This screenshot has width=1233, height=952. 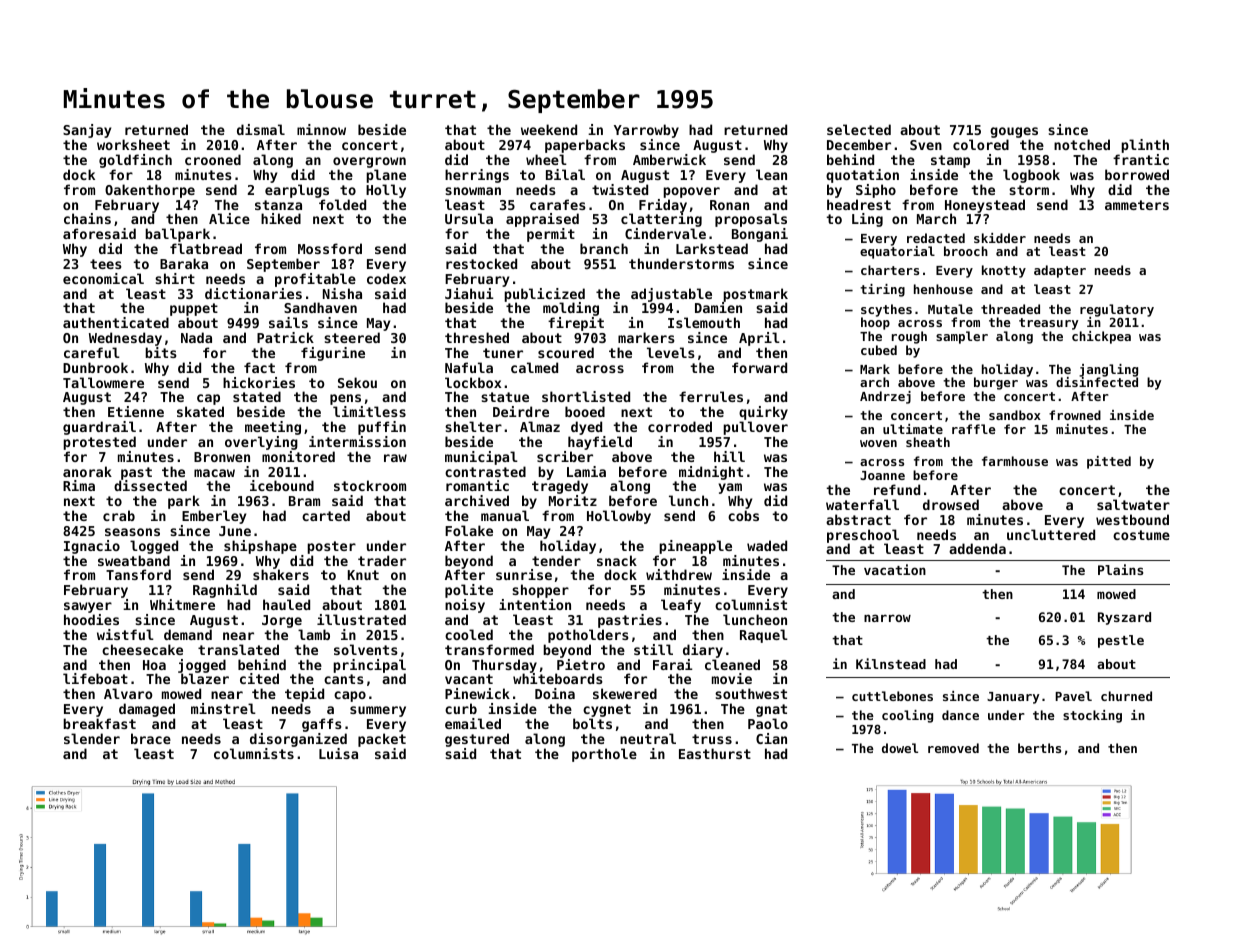 What do you see at coordinates (681, 606) in the screenshot?
I see `leafy` at bounding box center [681, 606].
